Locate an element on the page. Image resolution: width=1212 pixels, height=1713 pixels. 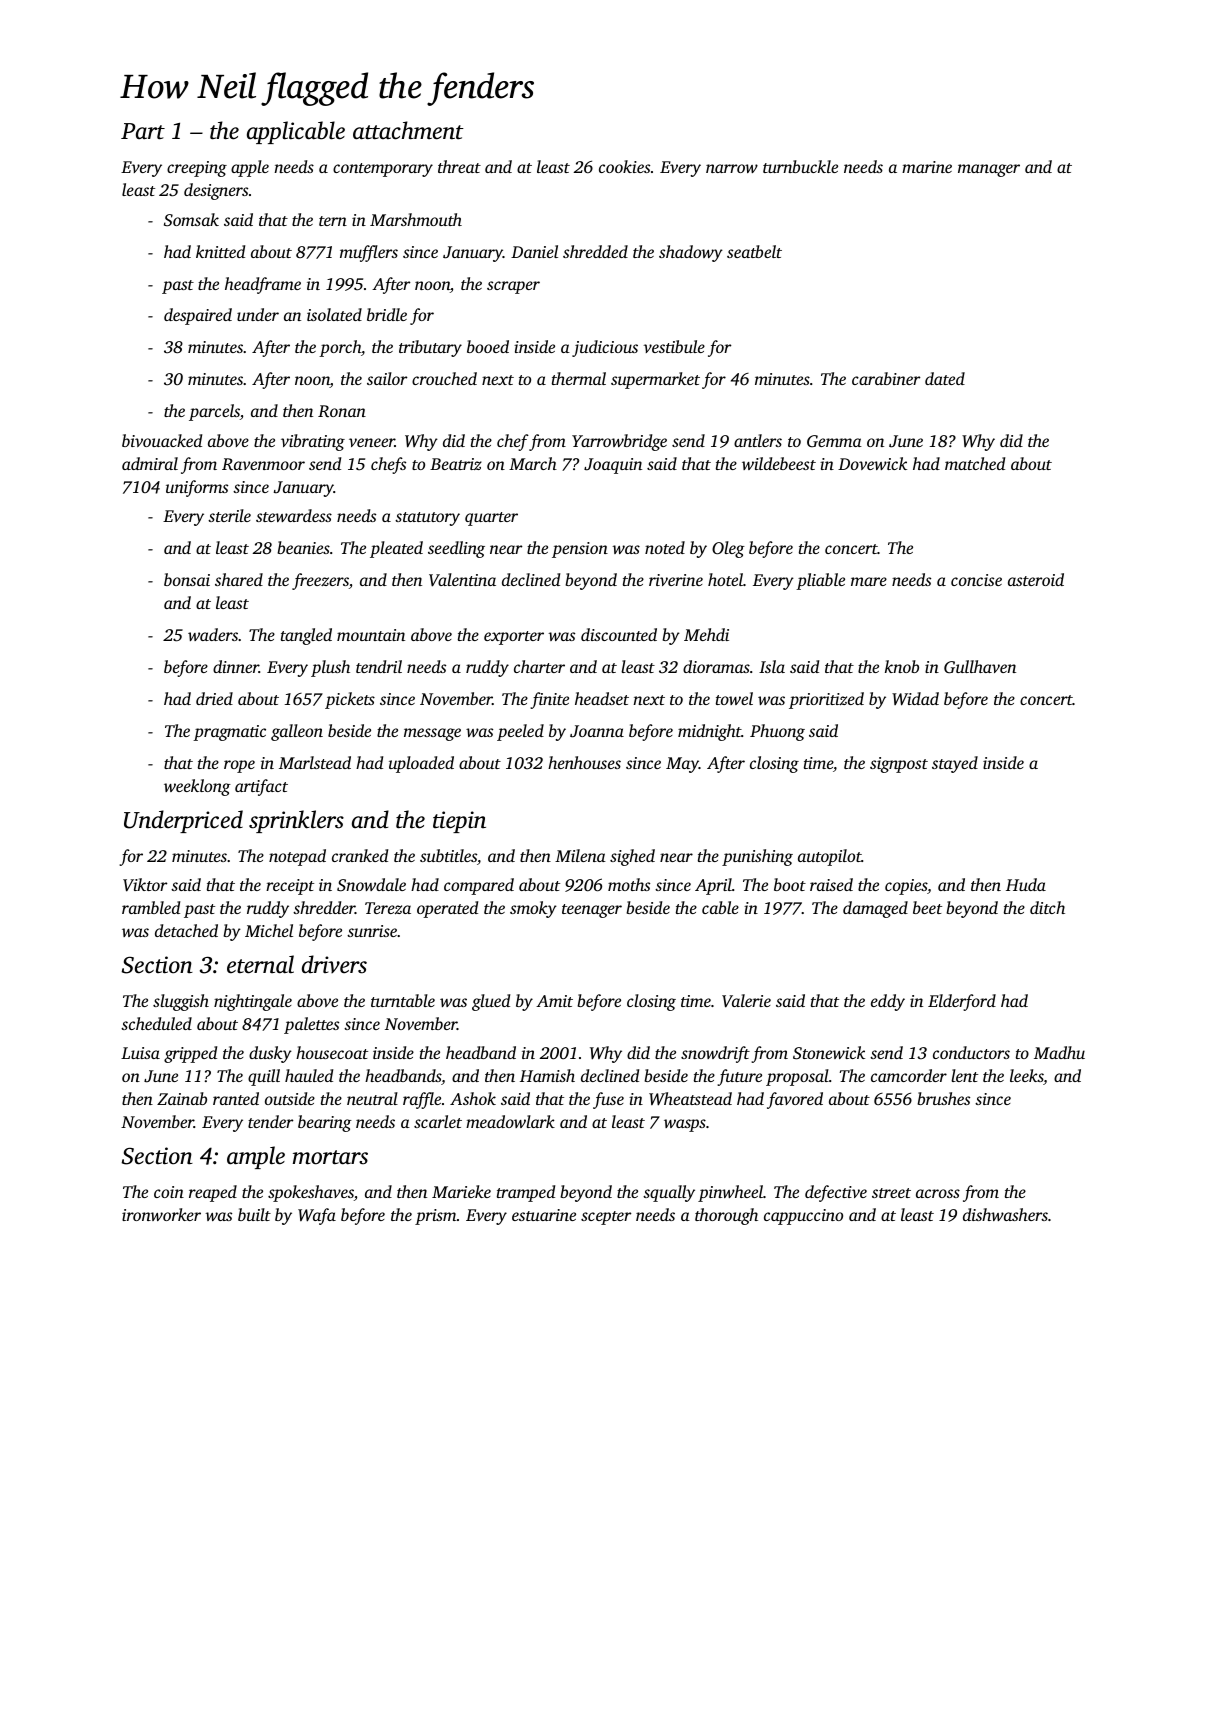
glued is located at coordinates (491, 1002).
